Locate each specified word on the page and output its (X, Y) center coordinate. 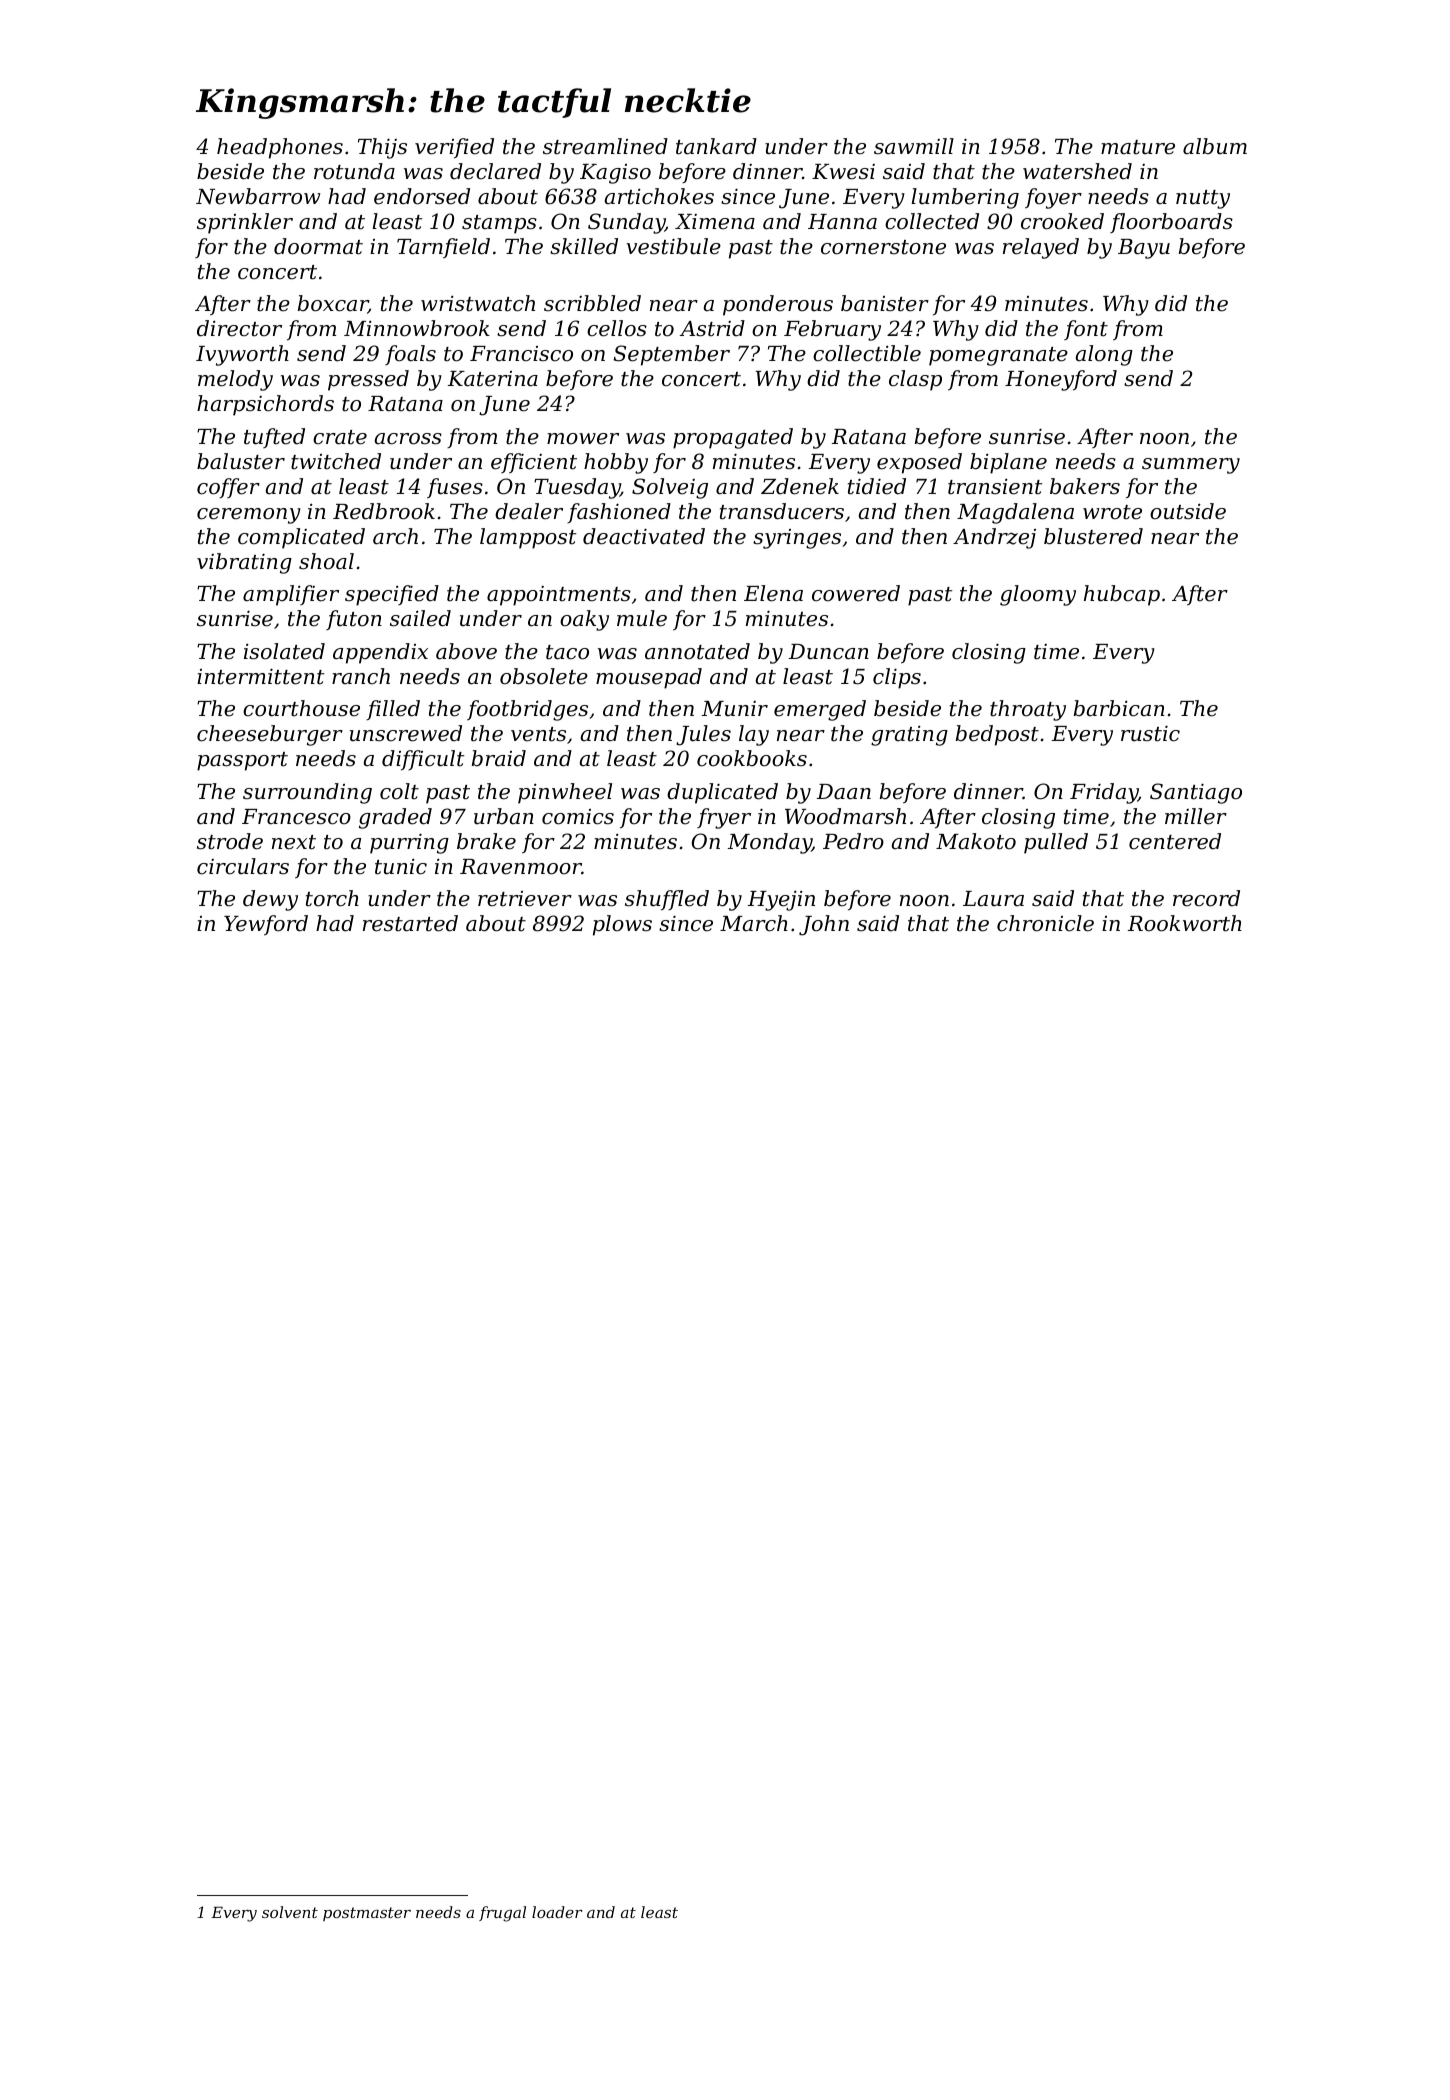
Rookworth (1185, 923)
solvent (290, 1912)
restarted (410, 923)
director (239, 328)
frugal (502, 1914)
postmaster (367, 1914)
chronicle (1045, 923)
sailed (420, 618)
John (824, 925)
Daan (844, 792)
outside (1188, 511)
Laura (993, 899)
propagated (733, 438)
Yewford (266, 925)
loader (557, 1912)
